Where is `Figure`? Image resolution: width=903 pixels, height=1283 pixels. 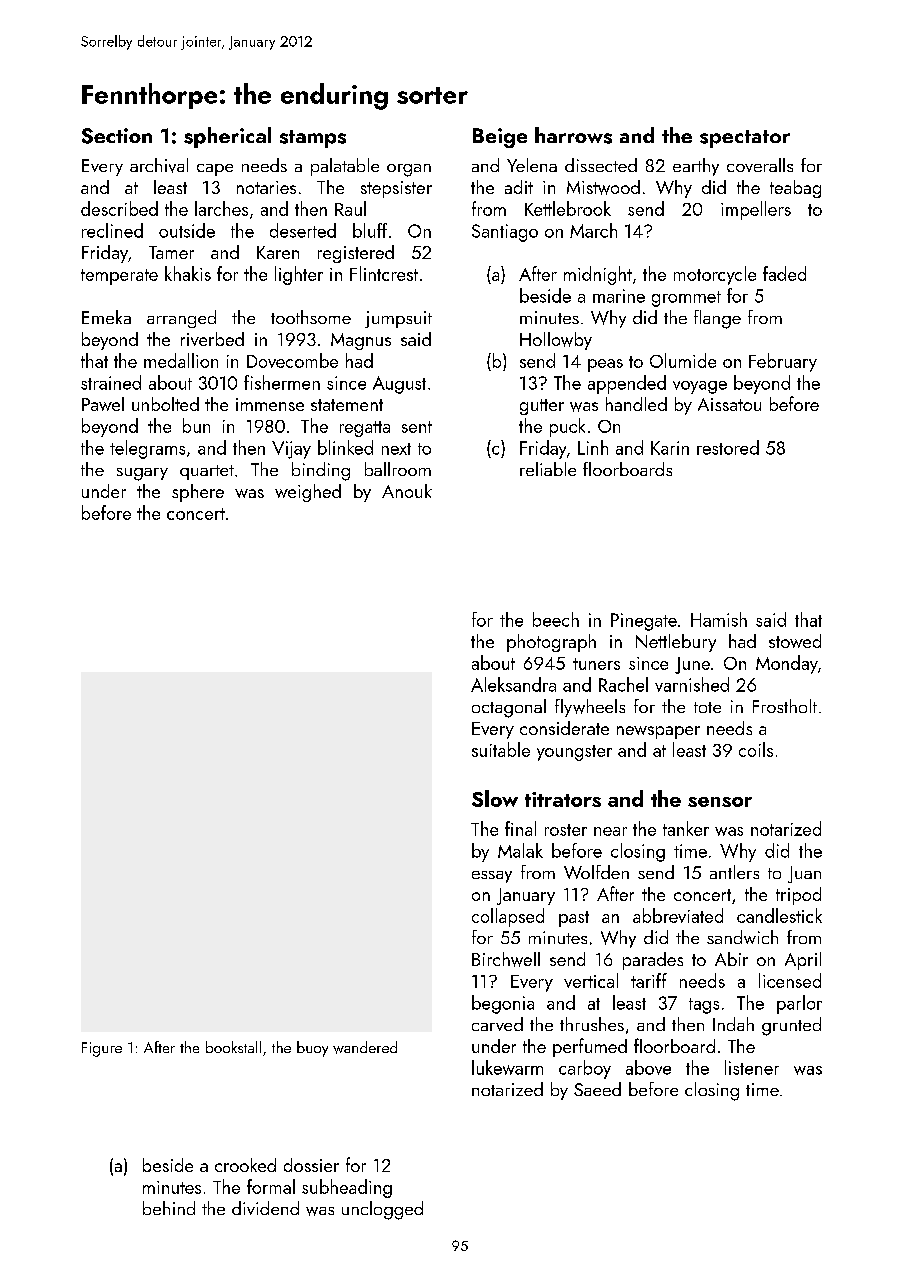
Figure is located at coordinates (102, 1049).
